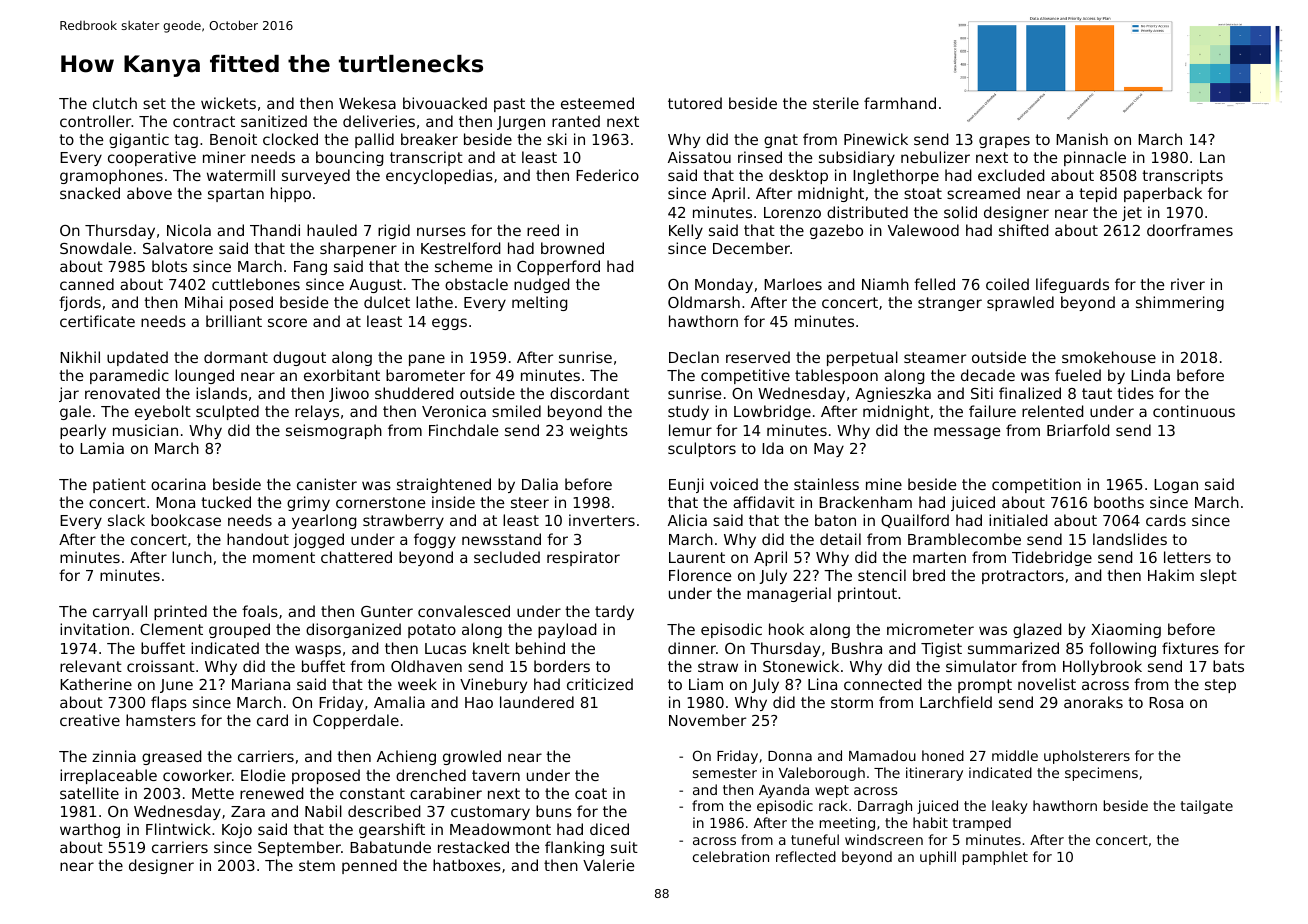  Describe the element at coordinates (704, 302) in the page. I see `Oldmarsh` at that location.
